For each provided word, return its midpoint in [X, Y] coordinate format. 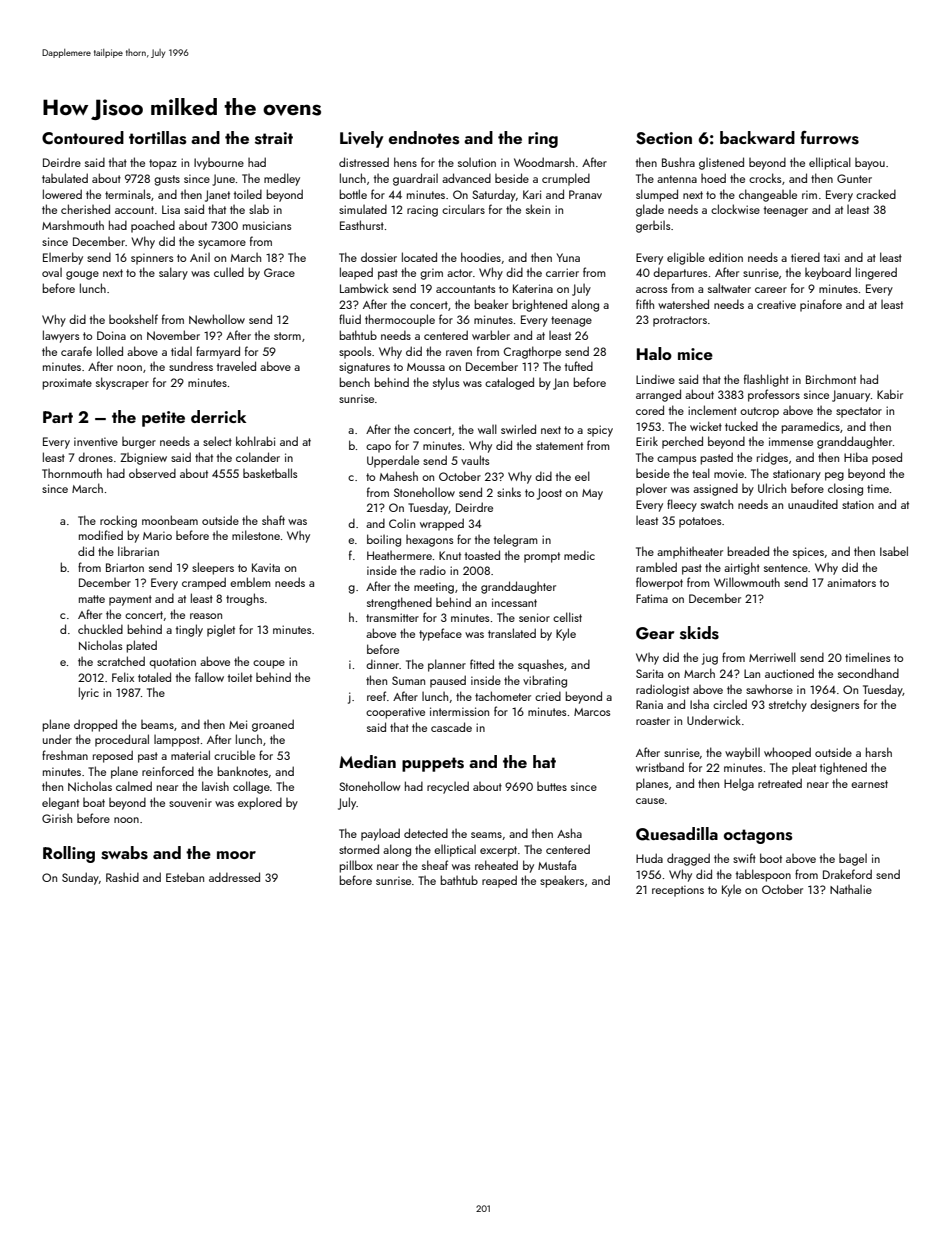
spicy [600, 431]
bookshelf [133, 319]
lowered [62, 194]
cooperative [395, 713]
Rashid [122, 877]
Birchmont [831, 379]
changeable [768, 195]
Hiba [856, 457]
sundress [191, 366]
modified [101, 535]
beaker [491, 304]
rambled [656, 567]
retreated [780, 783]
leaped [356, 273]
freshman [65, 755]
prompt [542, 557]
